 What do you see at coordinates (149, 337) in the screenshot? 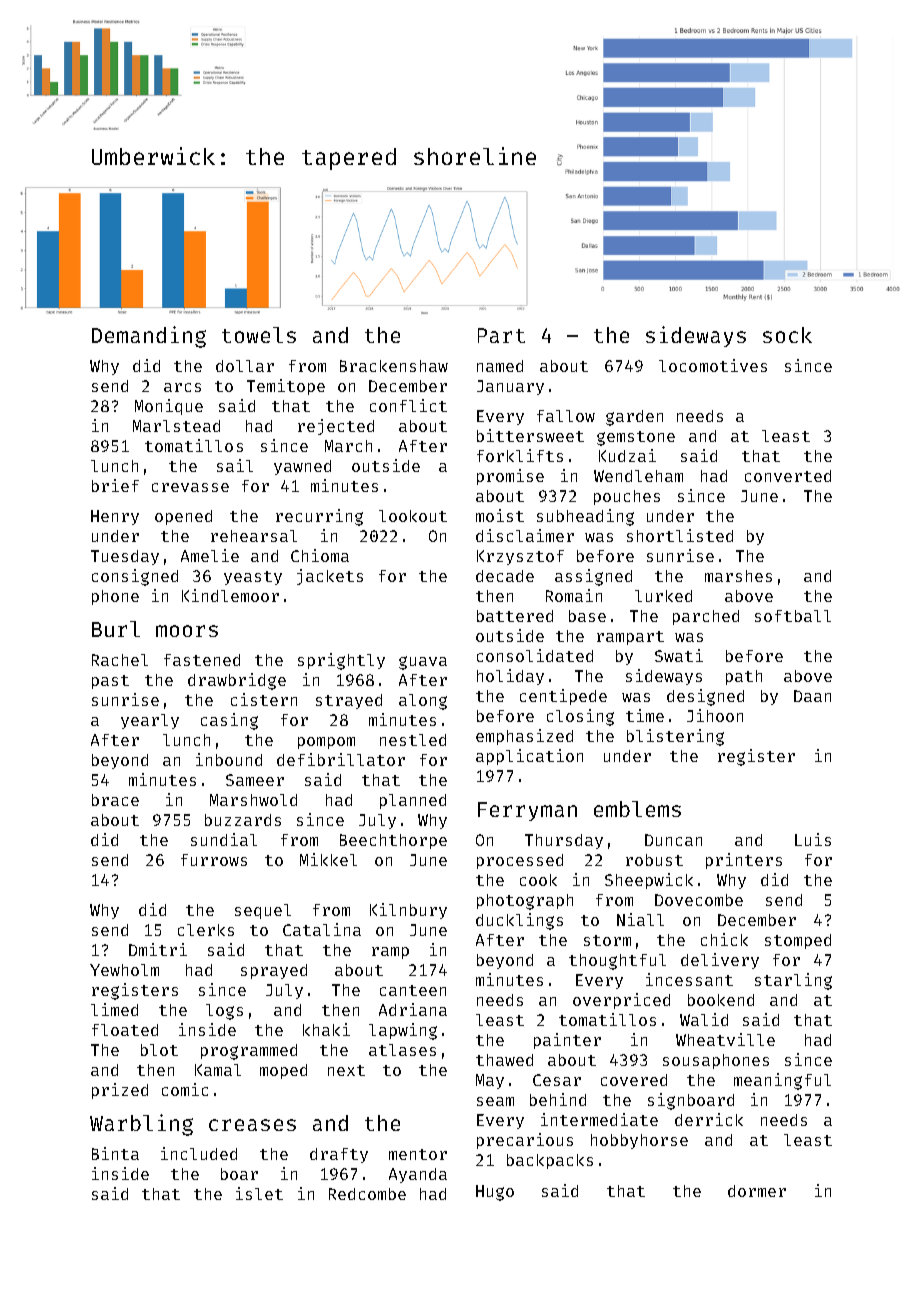
I see `Demanding` at bounding box center [149, 337].
